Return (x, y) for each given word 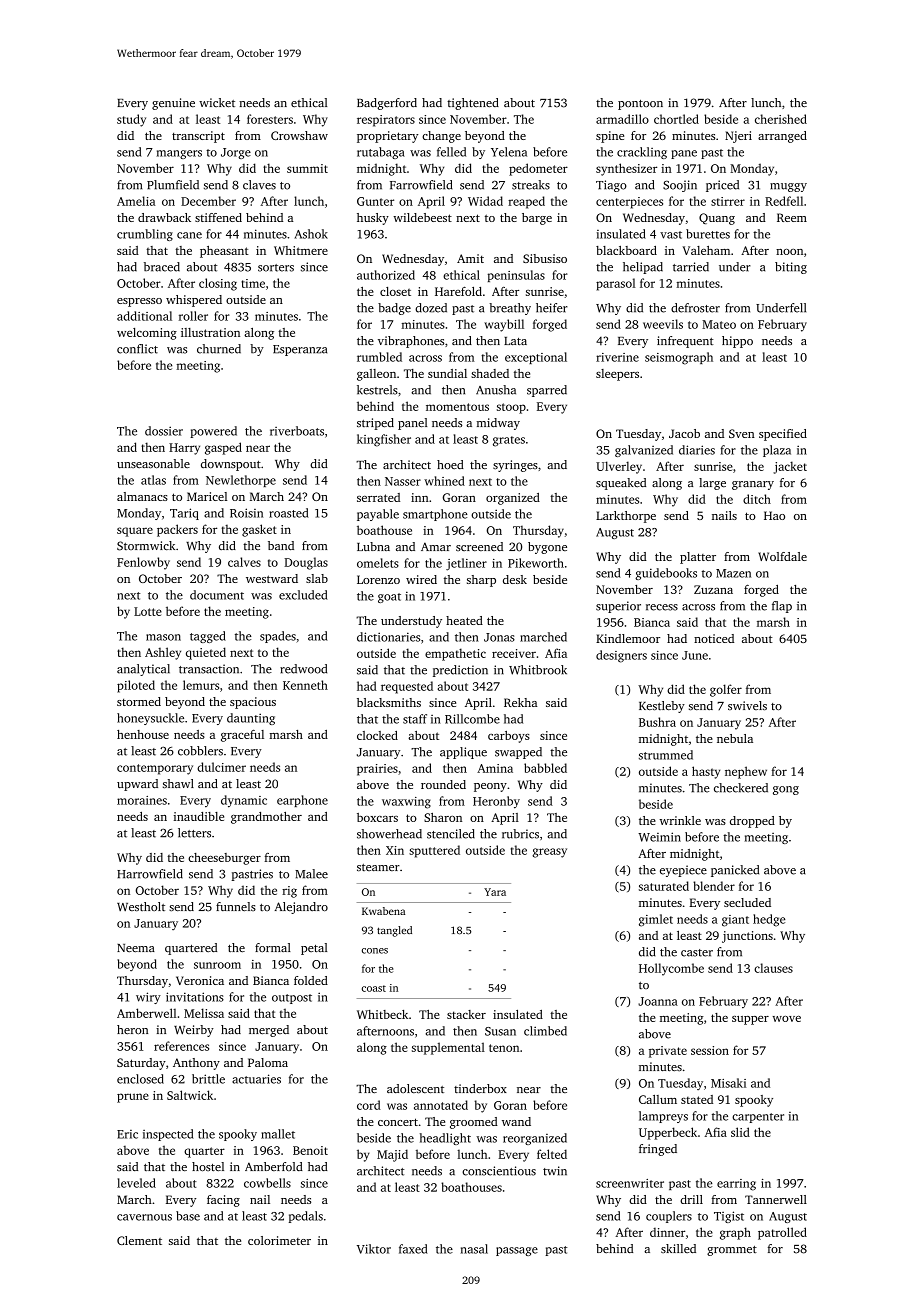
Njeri (738, 137)
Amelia (136, 201)
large (712, 484)
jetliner (466, 564)
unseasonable (153, 464)
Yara (495, 892)
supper (750, 1020)
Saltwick (190, 1095)
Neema (136, 948)
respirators (386, 121)
